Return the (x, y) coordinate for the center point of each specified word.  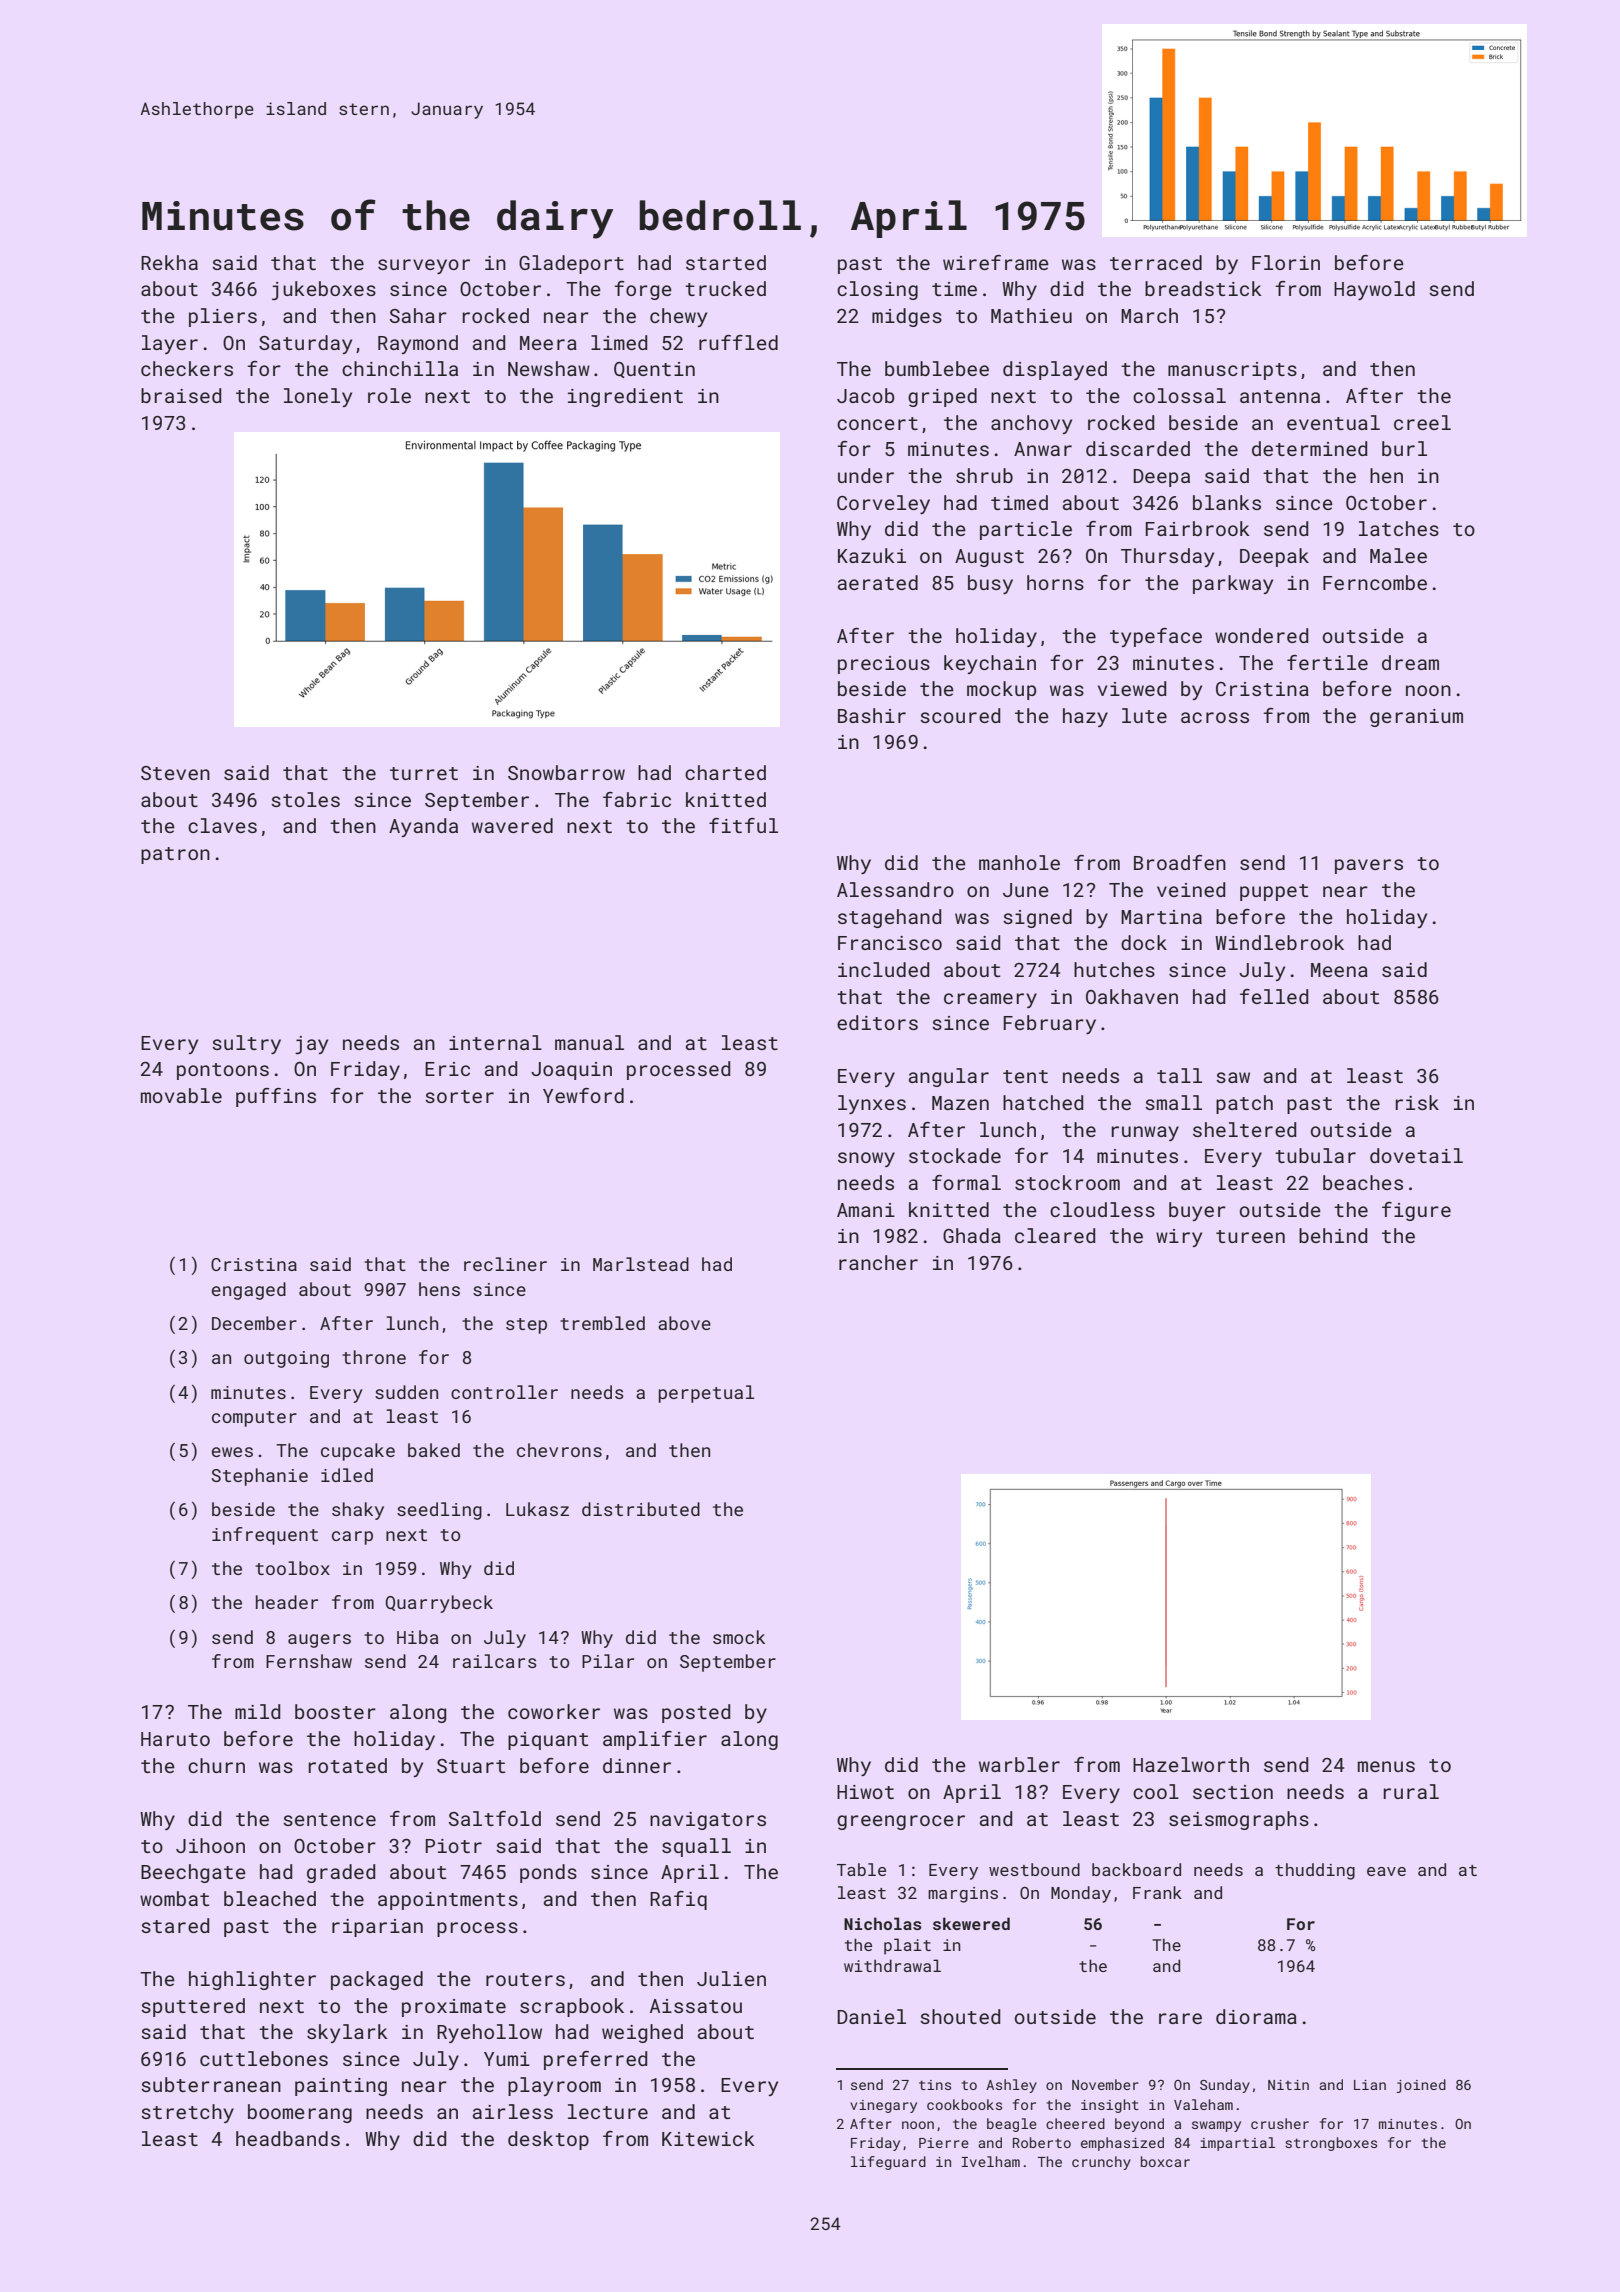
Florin (1286, 262)
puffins (276, 1097)
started (726, 262)
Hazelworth (1191, 1764)
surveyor (424, 266)
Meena (1339, 970)
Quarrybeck (439, 1604)
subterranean (211, 2084)
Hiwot (865, 1792)
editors (877, 1022)
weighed (642, 2033)
